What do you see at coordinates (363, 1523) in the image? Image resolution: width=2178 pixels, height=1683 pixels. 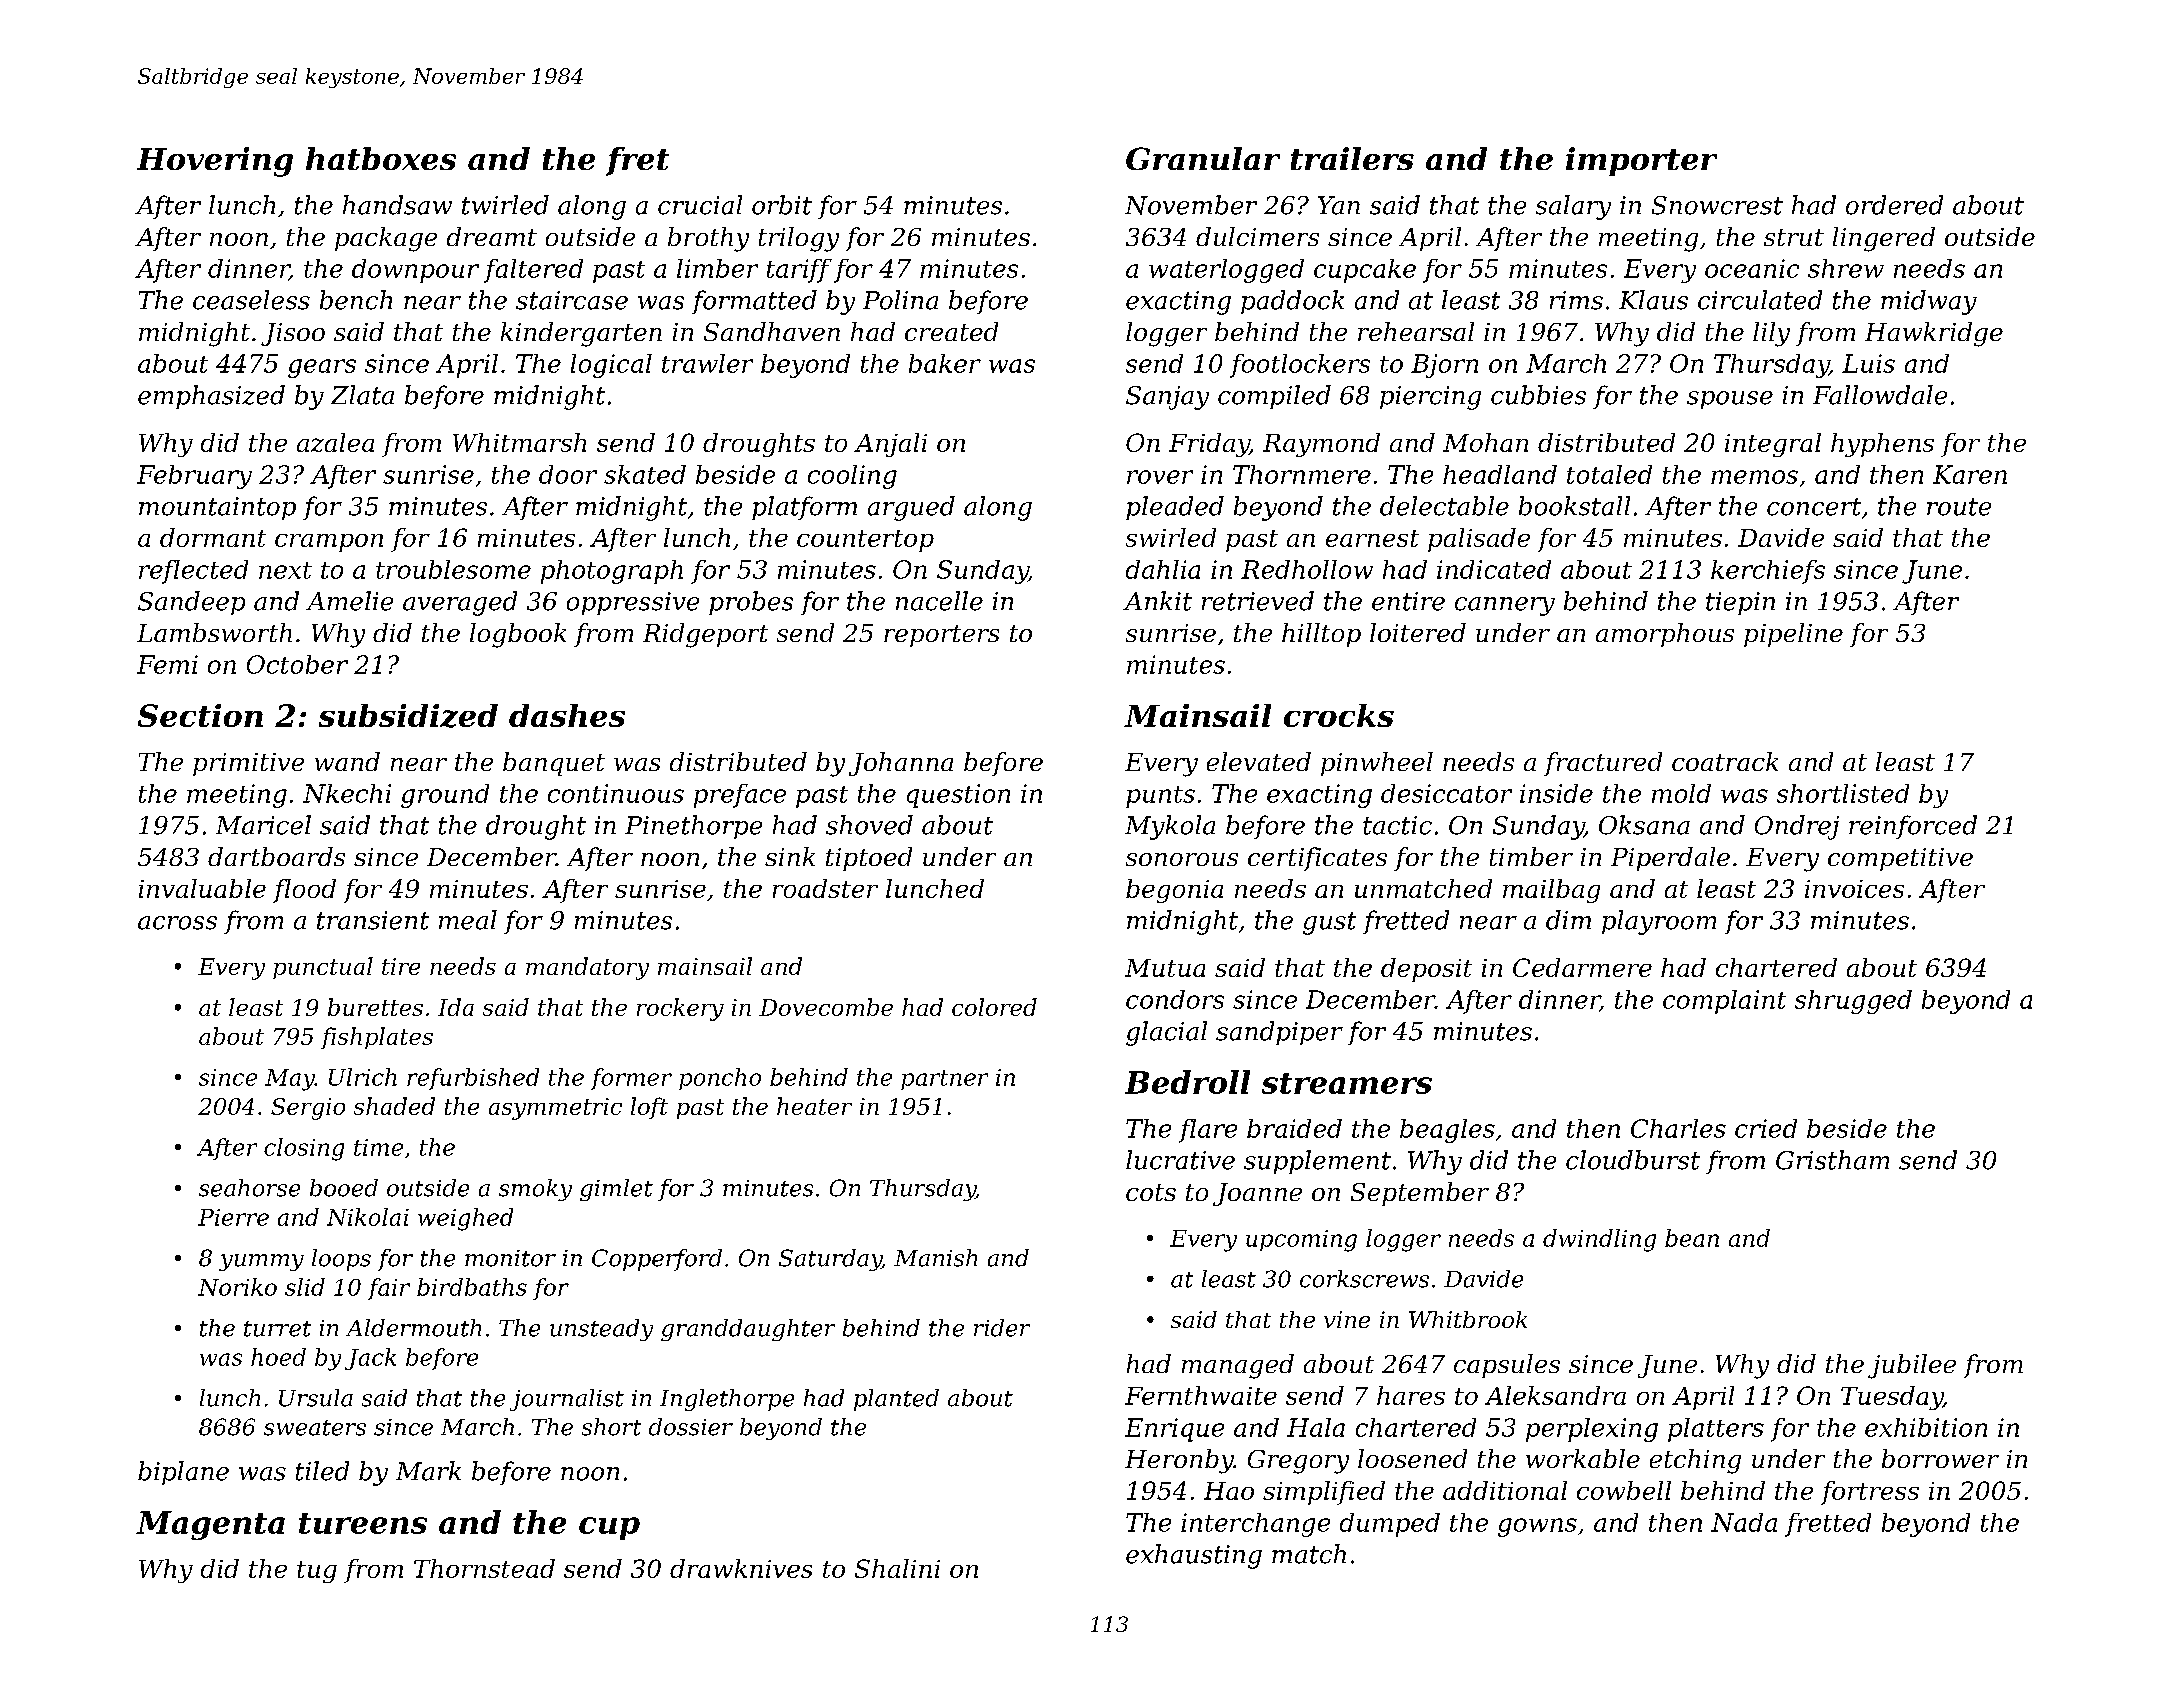 I see `tureens` at bounding box center [363, 1523].
